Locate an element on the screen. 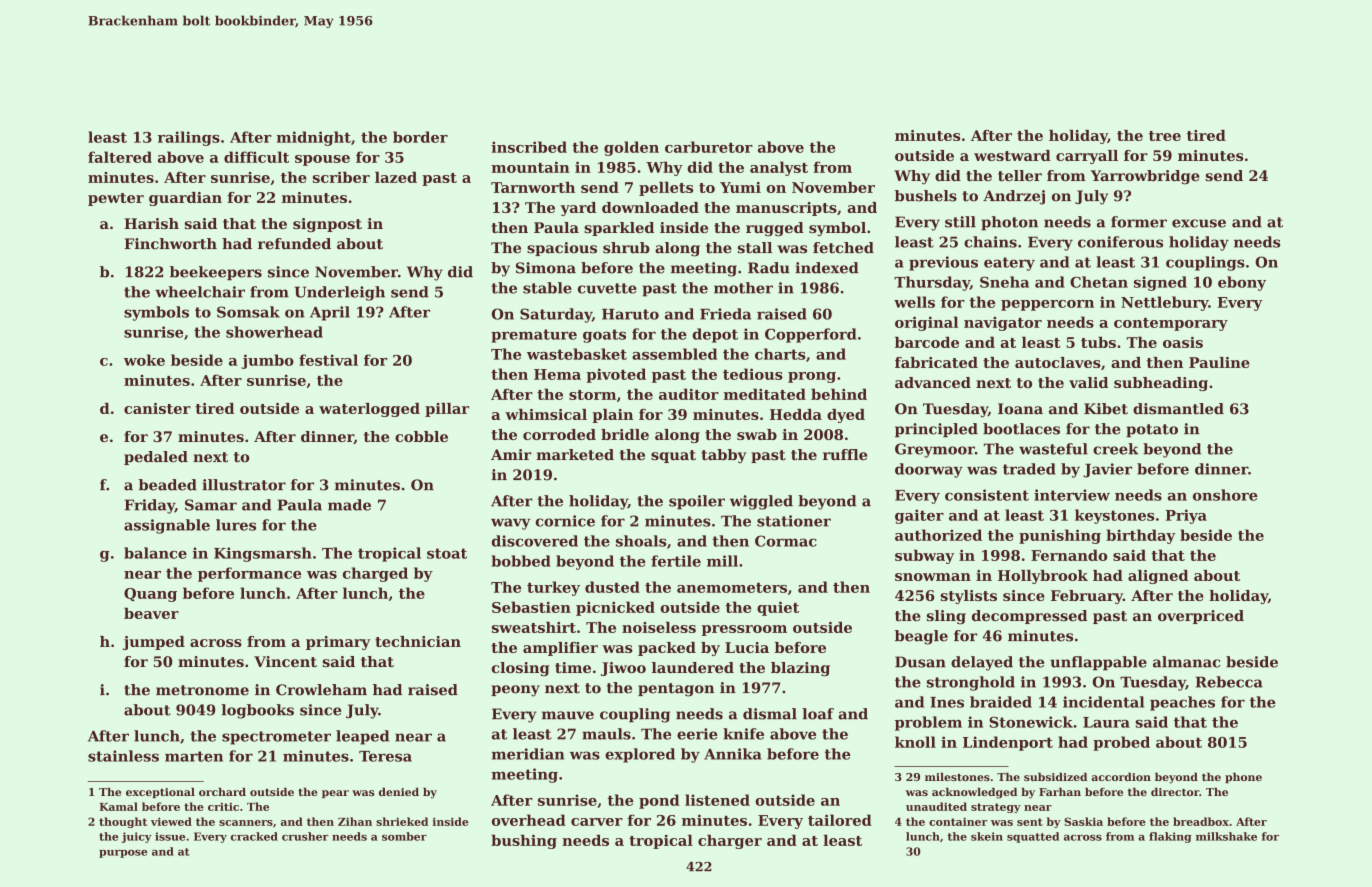 The image size is (1372, 887). cracked is located at coordinates (254, 836).
